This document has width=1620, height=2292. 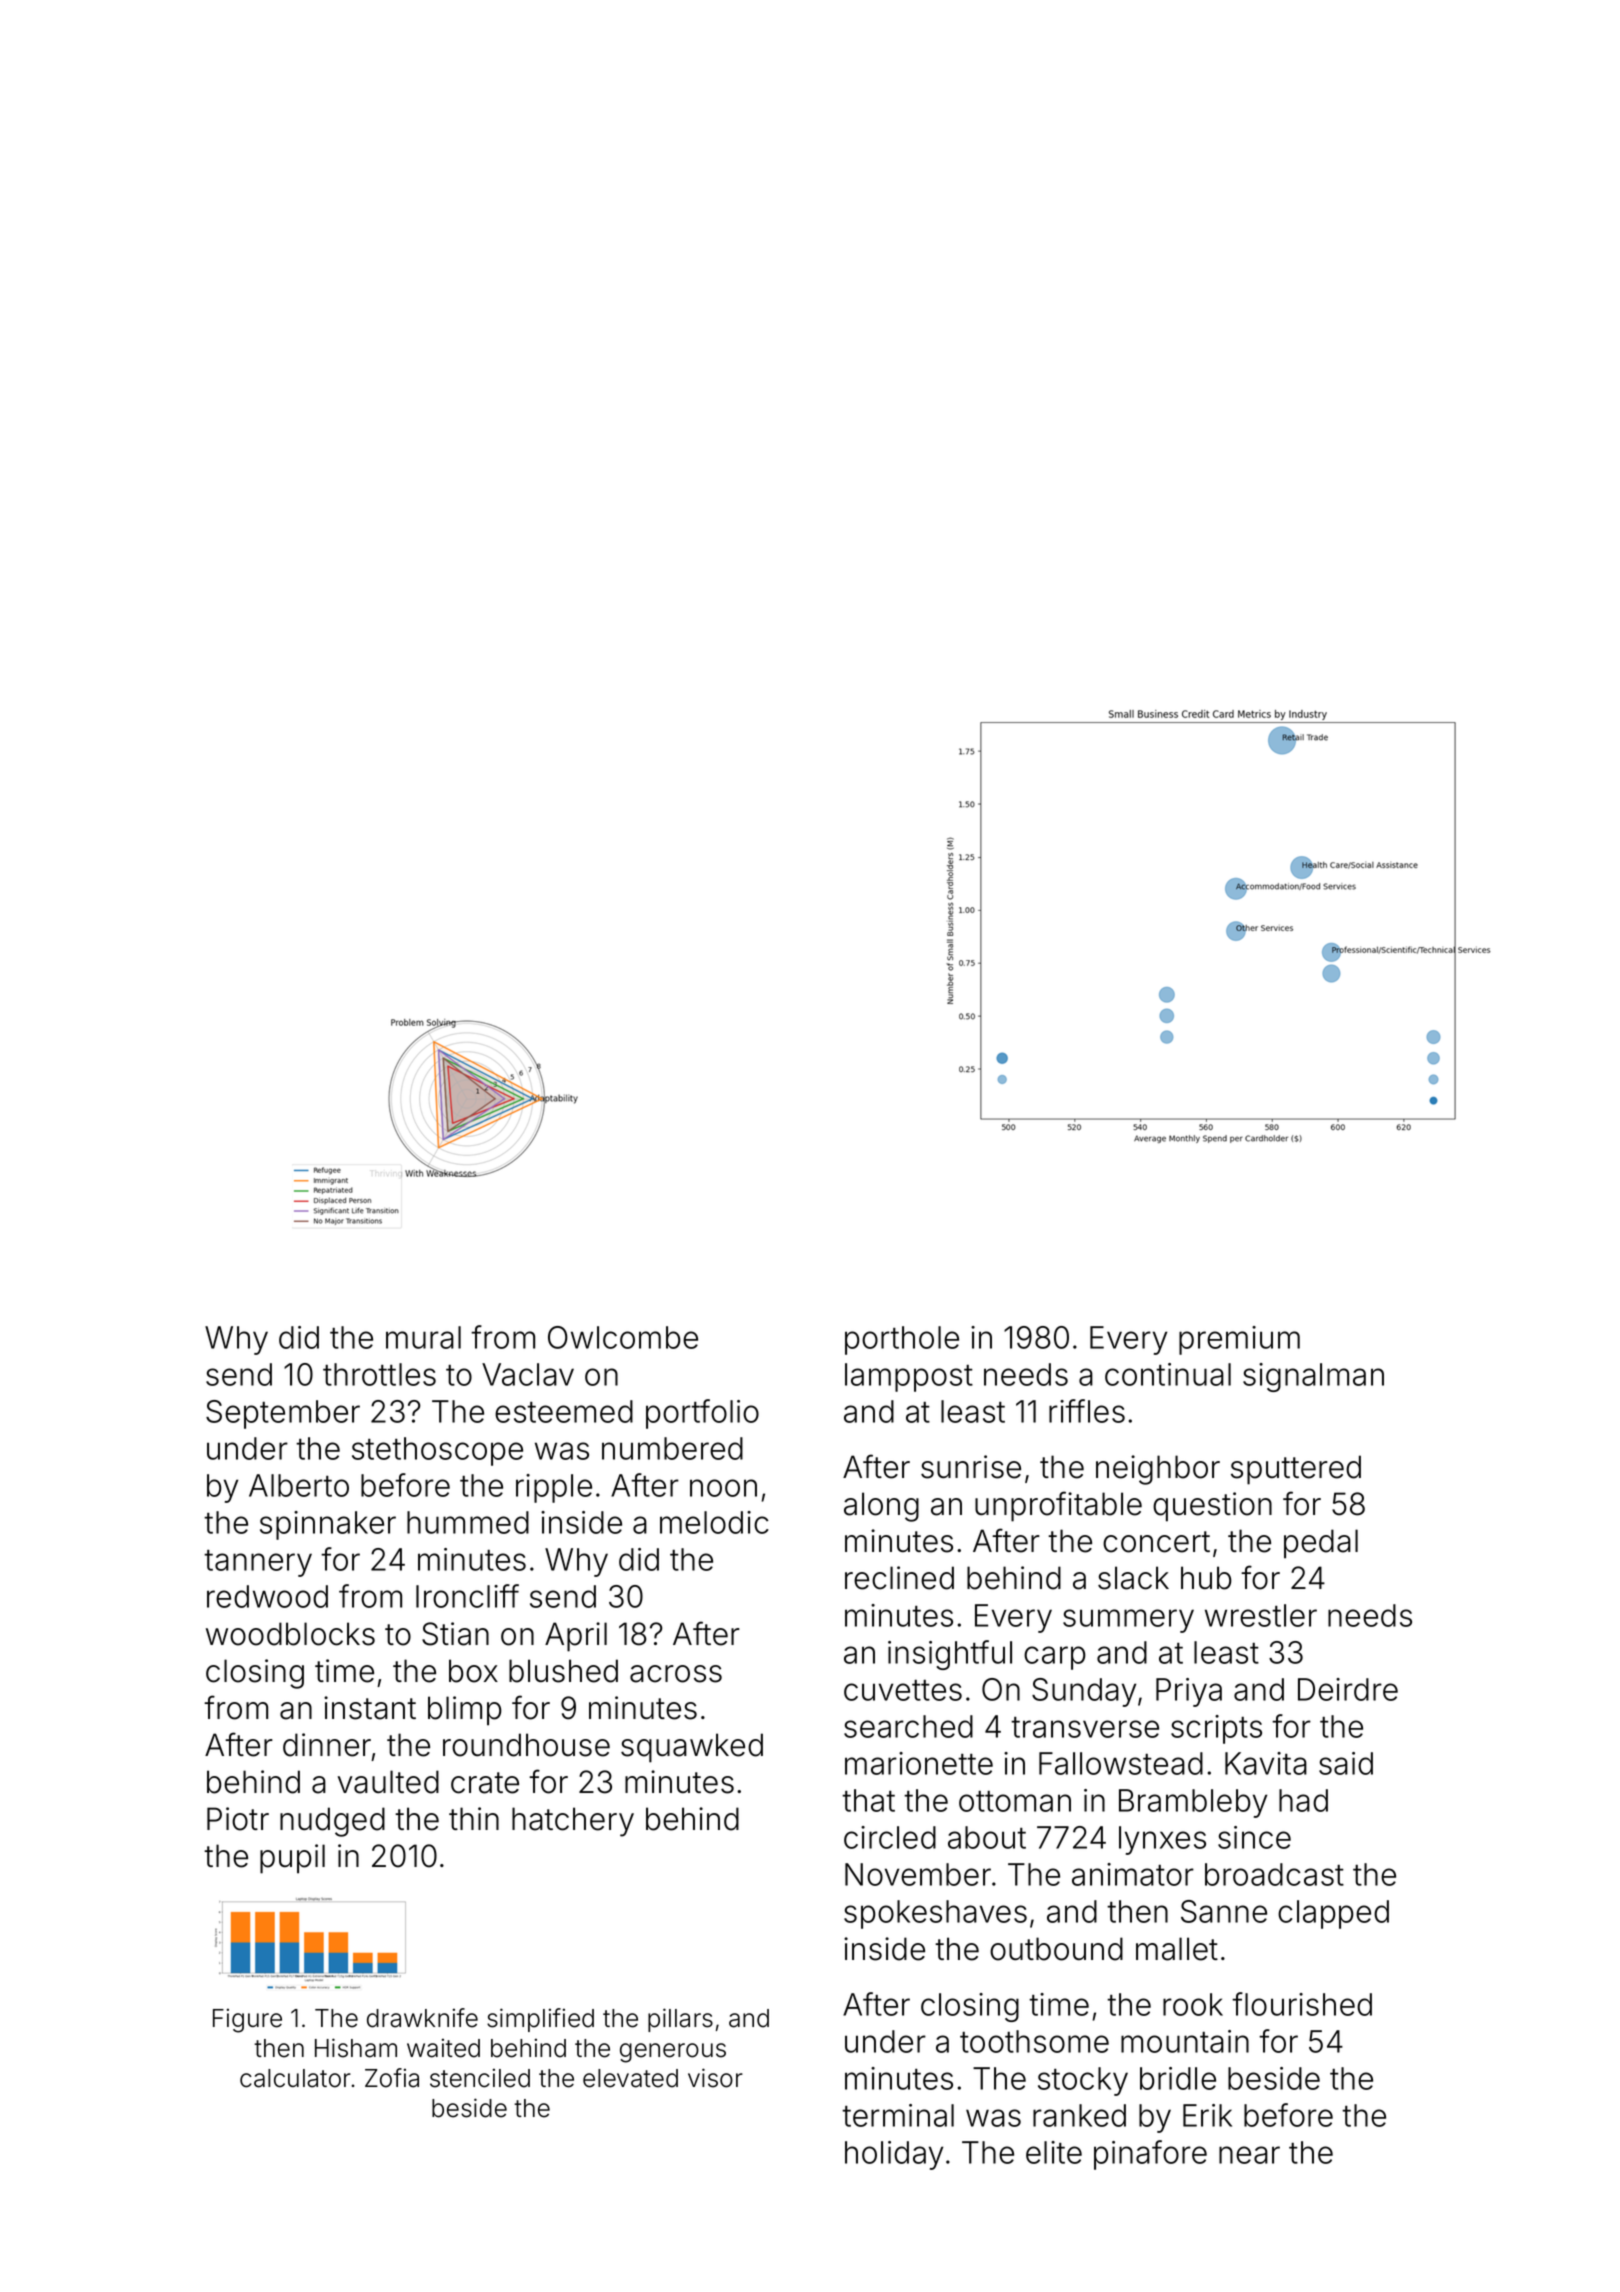 What do you see at coordinates (1239, 1340) in the document?
I see `premium` at bounding box center [1239, 1340].
